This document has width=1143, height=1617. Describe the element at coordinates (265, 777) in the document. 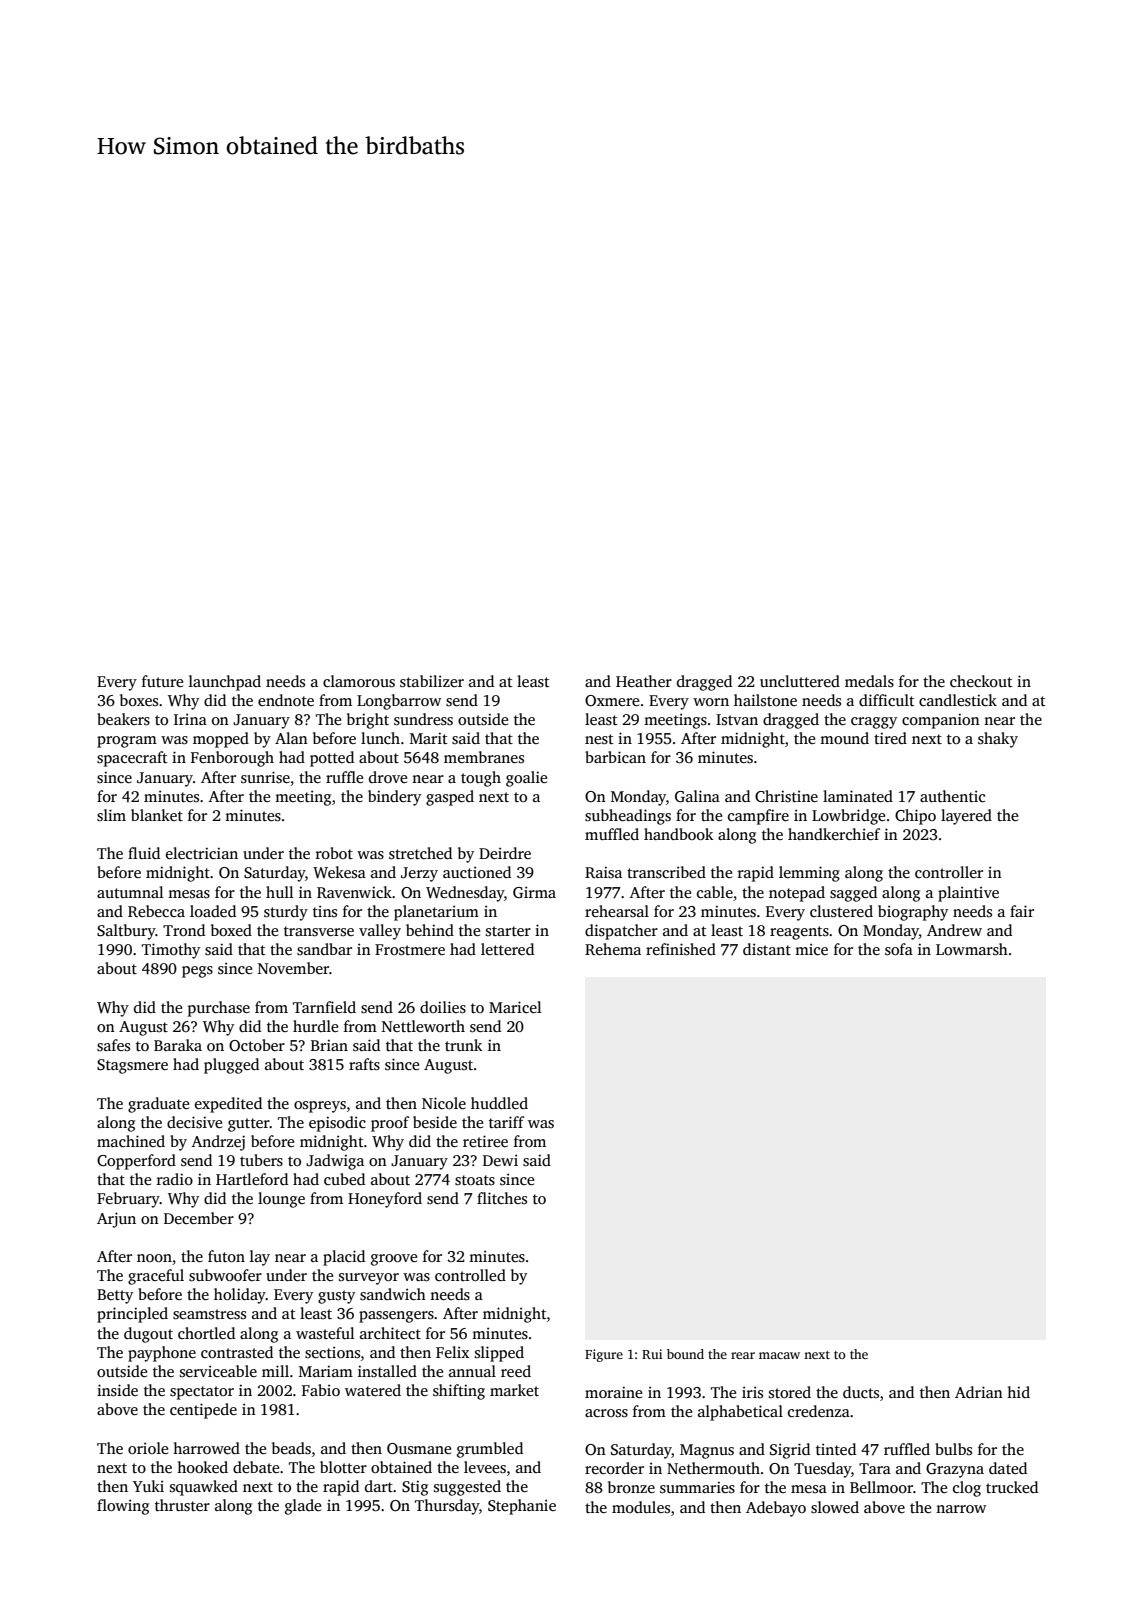

I see `sunrise` at that location.
